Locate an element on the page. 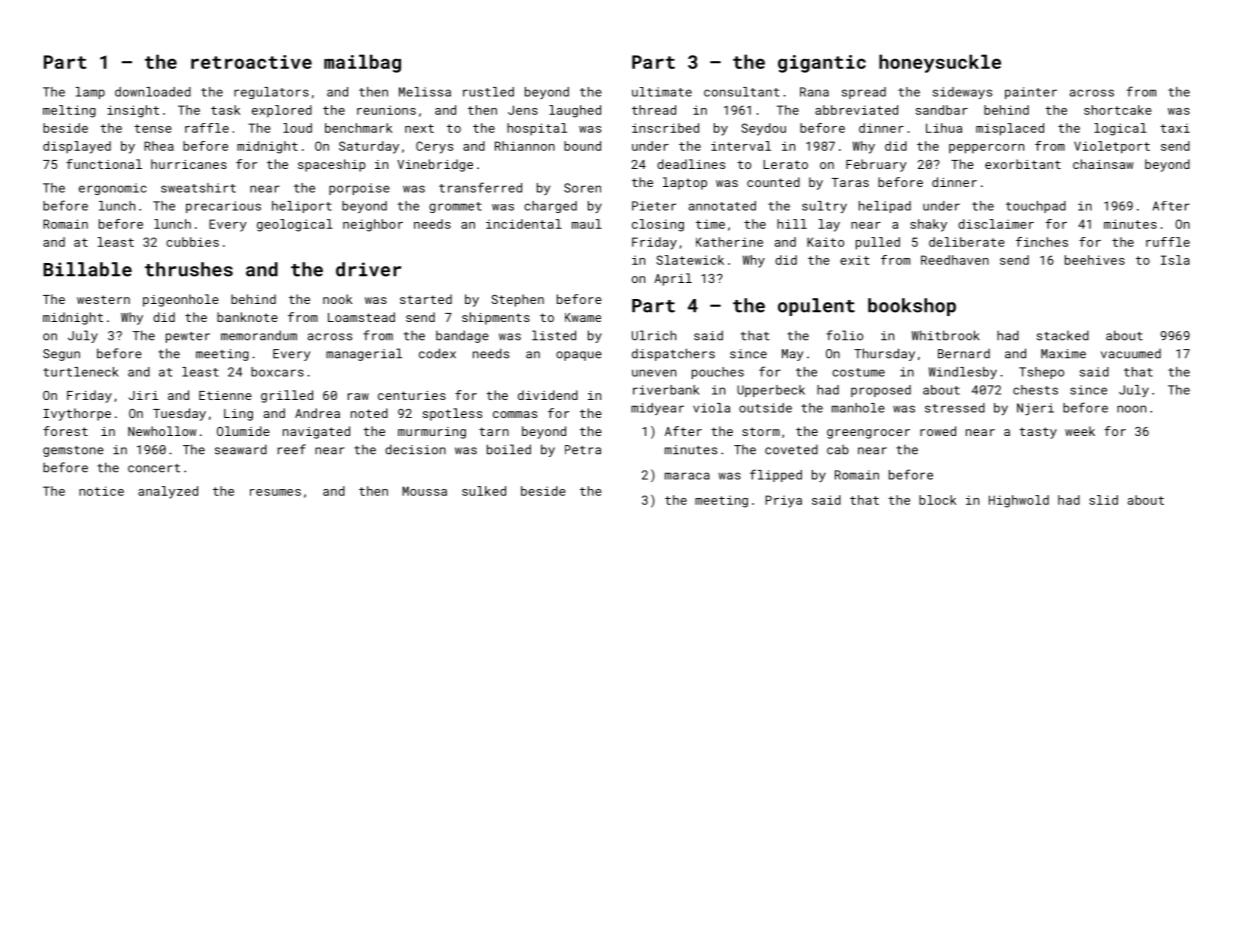 The height and width of the page is (952, 1233). beehives is located at coordinates (1095, 260).
